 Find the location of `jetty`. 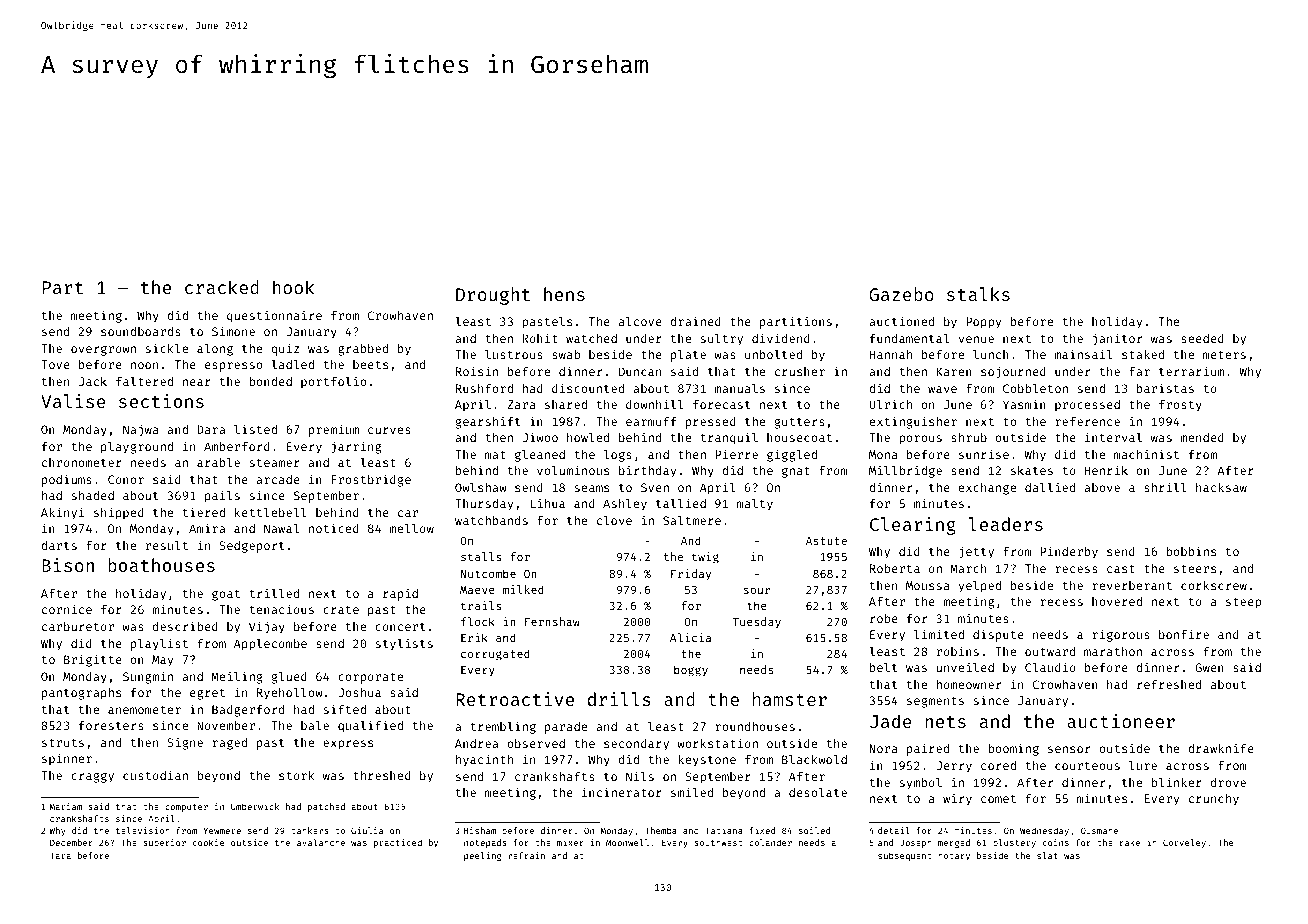

jetty is located at coordinates (976, 552).
